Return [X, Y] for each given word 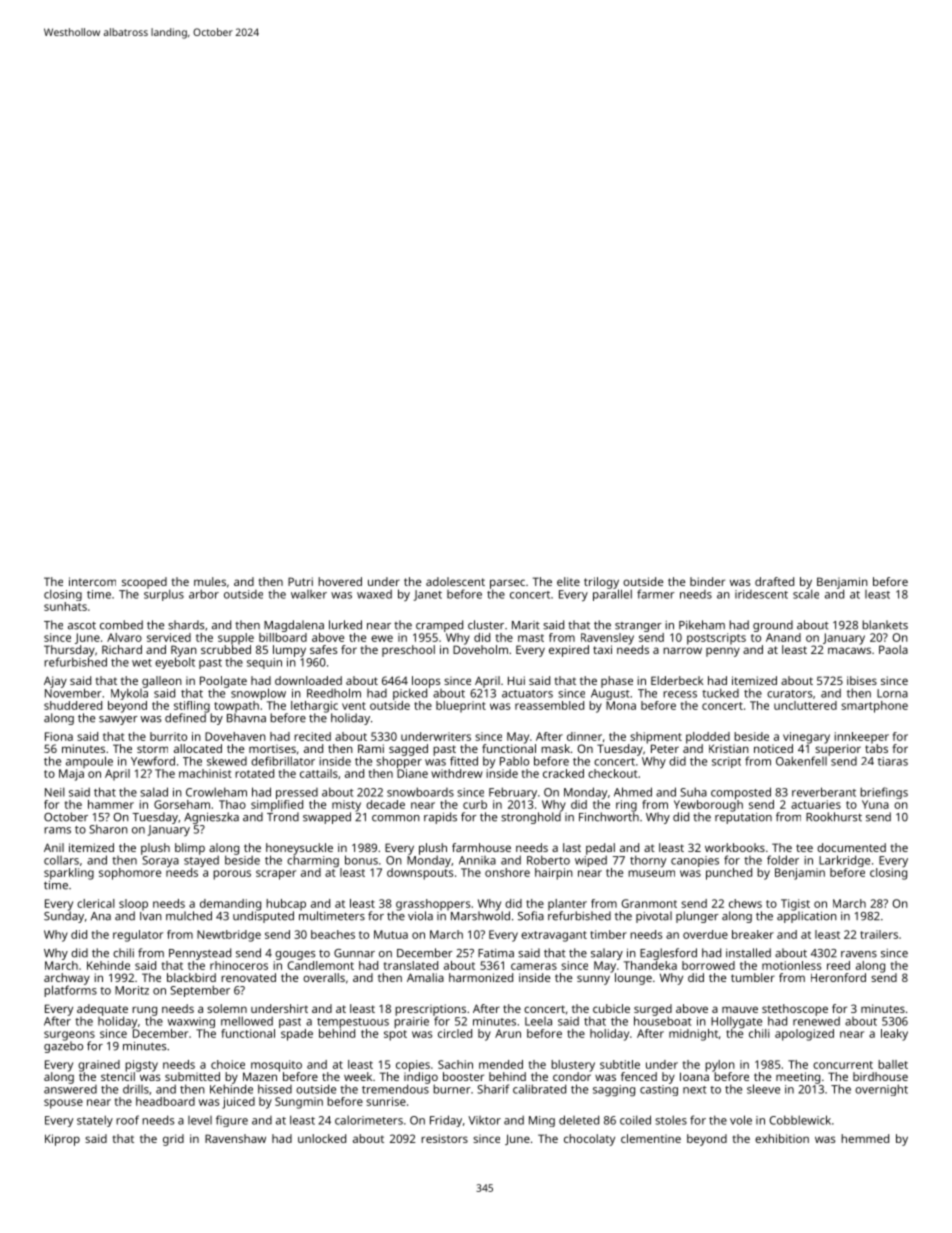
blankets [885, 625]
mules [210, 581]
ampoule [89, 762]
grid [173, 1140]
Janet [427, 595]
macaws [849, 650]
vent [354, 706]
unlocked [322, 1138]
